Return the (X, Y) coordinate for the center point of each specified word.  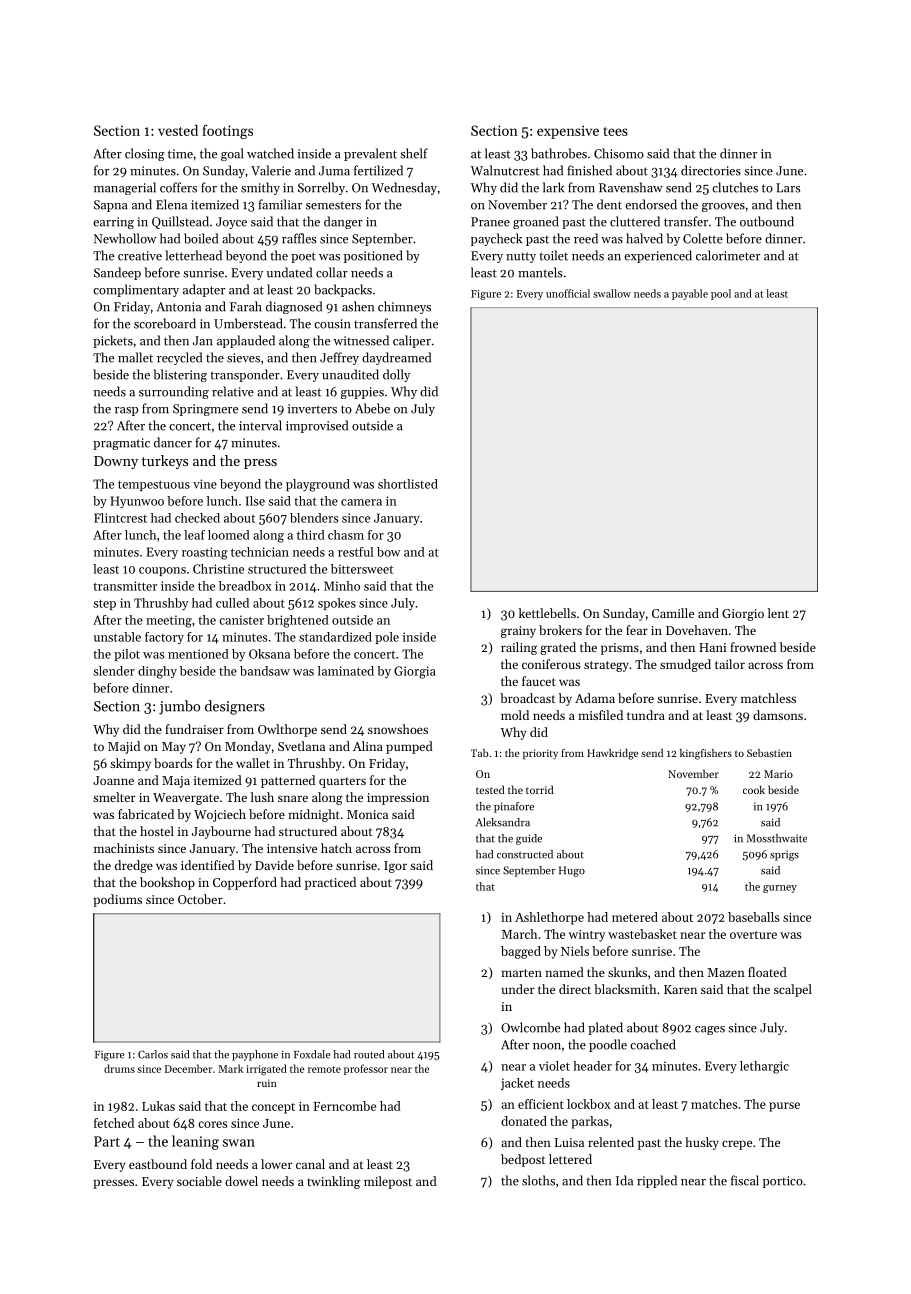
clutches (735, 187)
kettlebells (547, 613)
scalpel (793, 990)
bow (388, 552)
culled (232, 603)
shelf (414, 153)
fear (637, 630)
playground (318, 485)
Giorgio (743, 615)
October (200, 899)
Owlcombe (530, 1027)
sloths (538, 1180)
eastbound (158, 1164)
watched (270, 153)
